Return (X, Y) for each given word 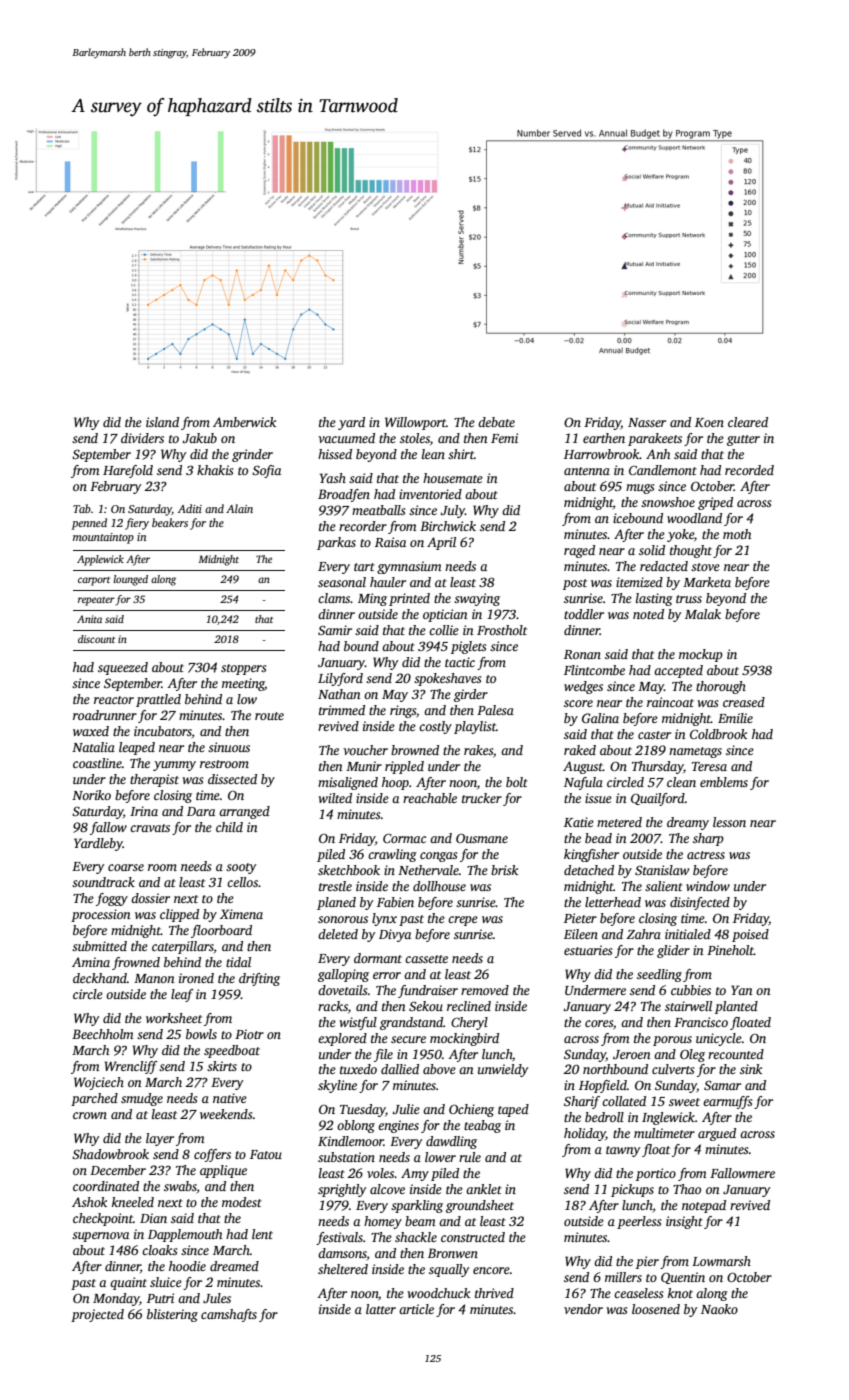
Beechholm (103, 1034)
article (416, 1309)
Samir (335, 630)
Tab (82, 508)
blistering (172, 1315)
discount (96, 639)
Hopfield (603, 1086)
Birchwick (448, 526)
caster (654, 735)
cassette (426, 959)
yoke (680, 535)
